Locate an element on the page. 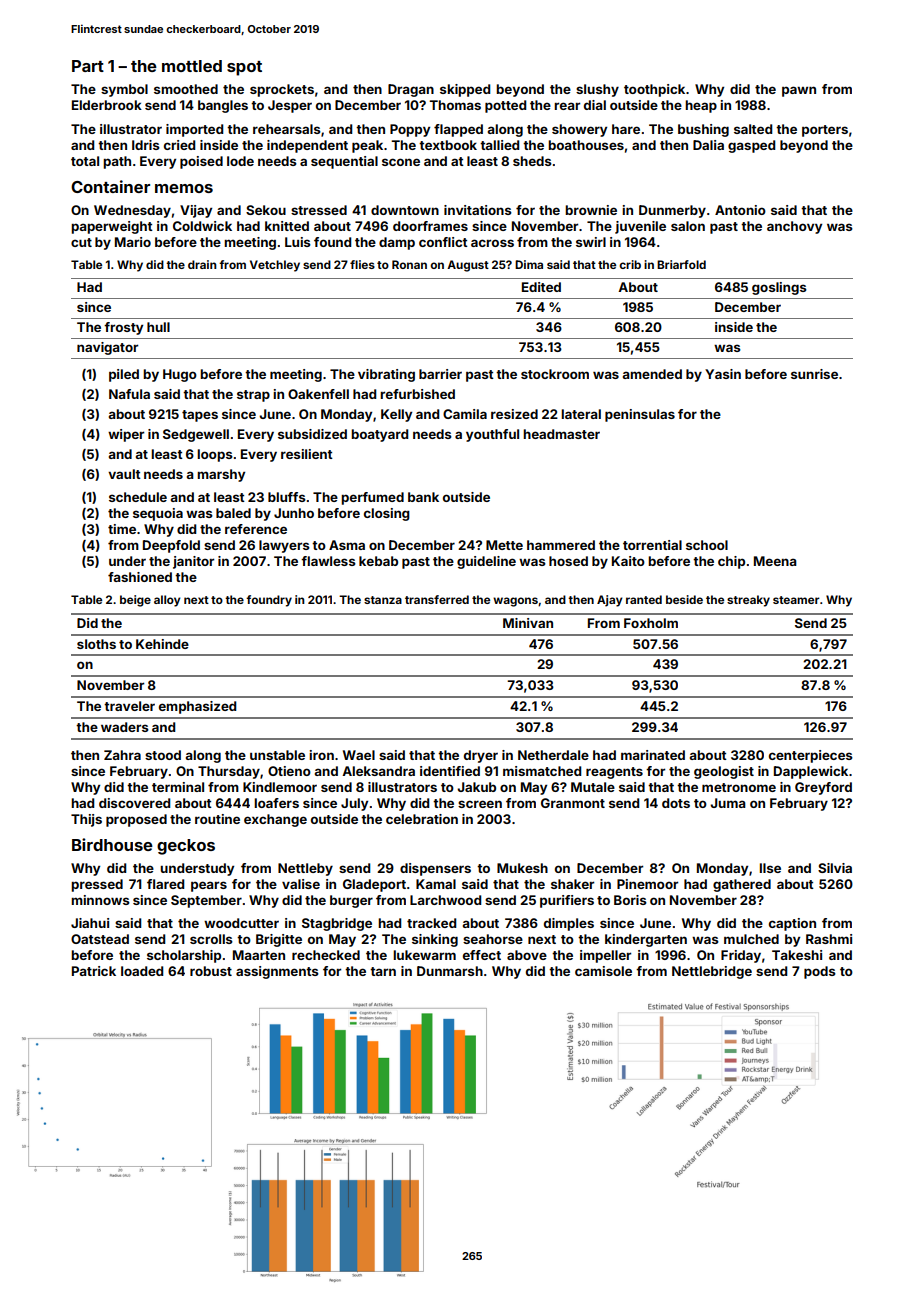 This page has height=1308, width=924. reference is located at coordinates (256, 529).
